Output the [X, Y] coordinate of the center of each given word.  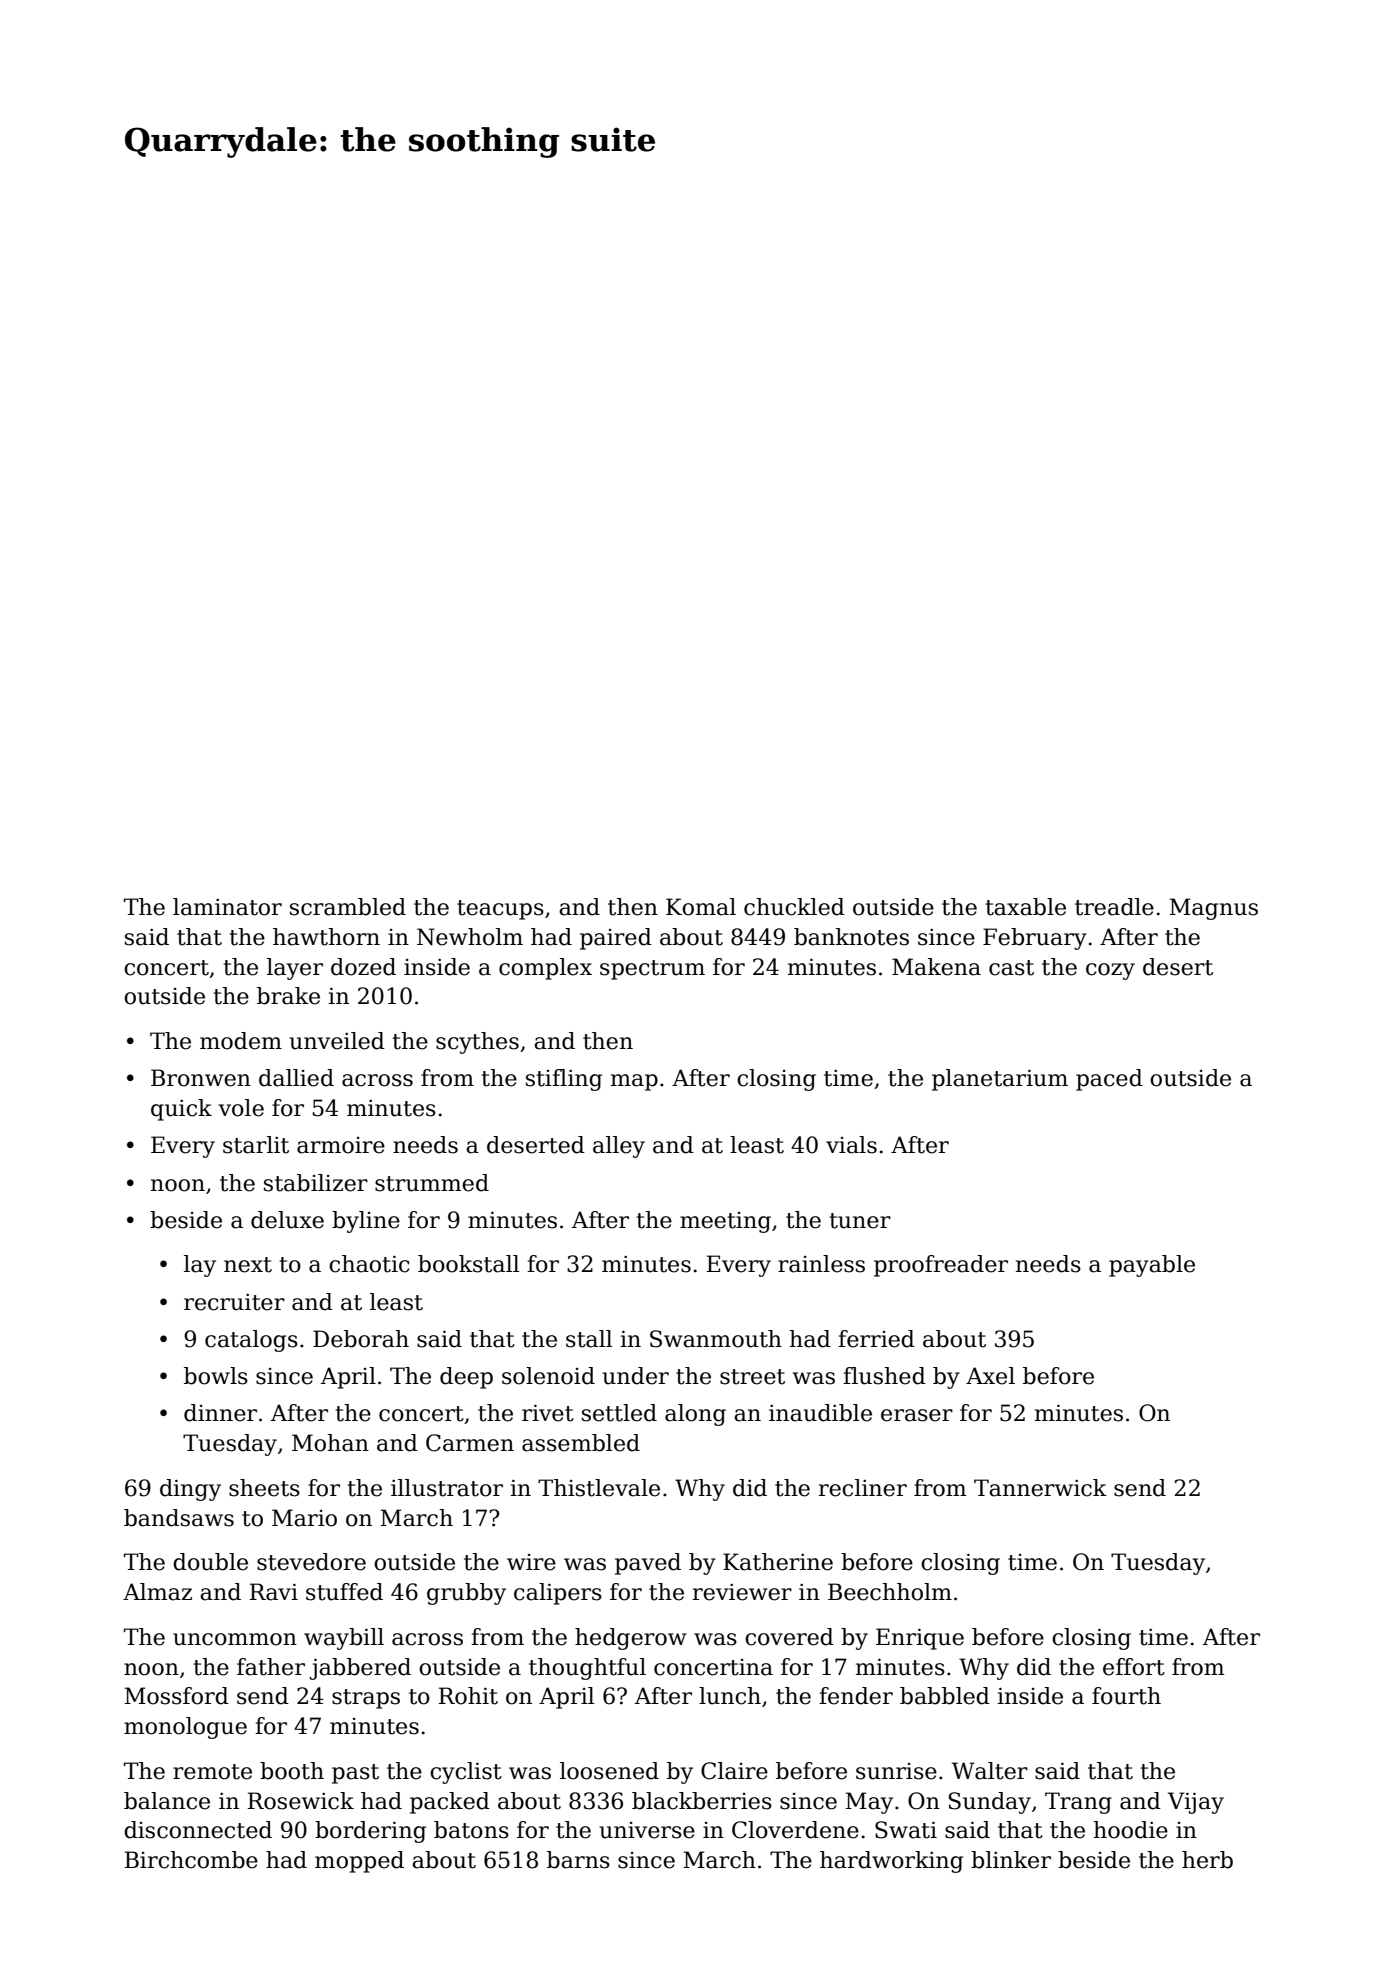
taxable [1026, 907]
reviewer [742, 1592]
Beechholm [890, 1592]
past [355, 1774]
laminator [227, 907]
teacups [500, 910]
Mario [304, 1518]
